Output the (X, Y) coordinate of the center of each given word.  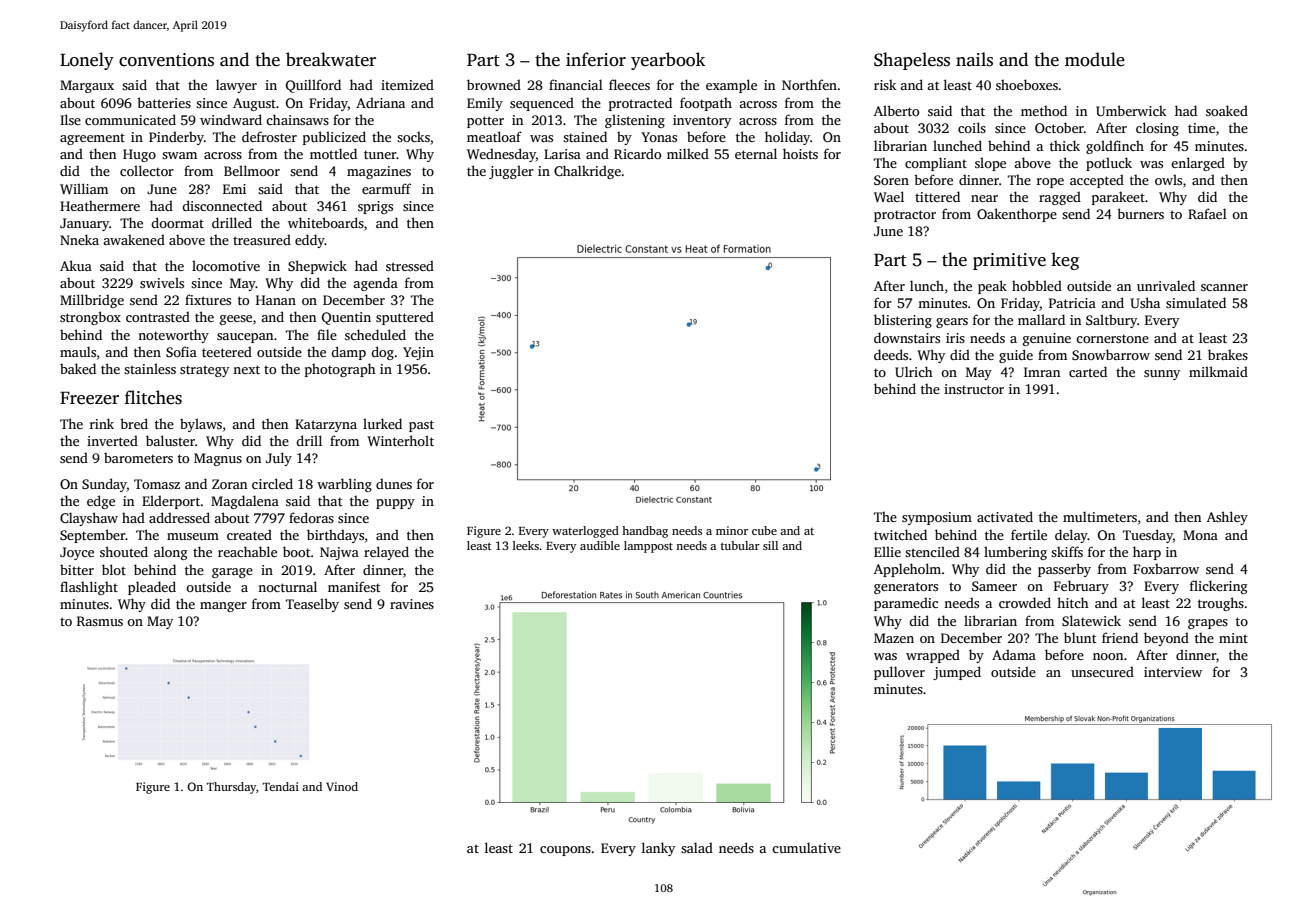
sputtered (405, 318)
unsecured (1102, 671)
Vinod (342, 786)
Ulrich (914, 371)
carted (1088, 371)
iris (955, 338)
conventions (166, 60)
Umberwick (1131, 110)
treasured (262, 239)
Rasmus (100, 621)
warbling (344, 485)
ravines (412, 604)
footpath (706, 104)
